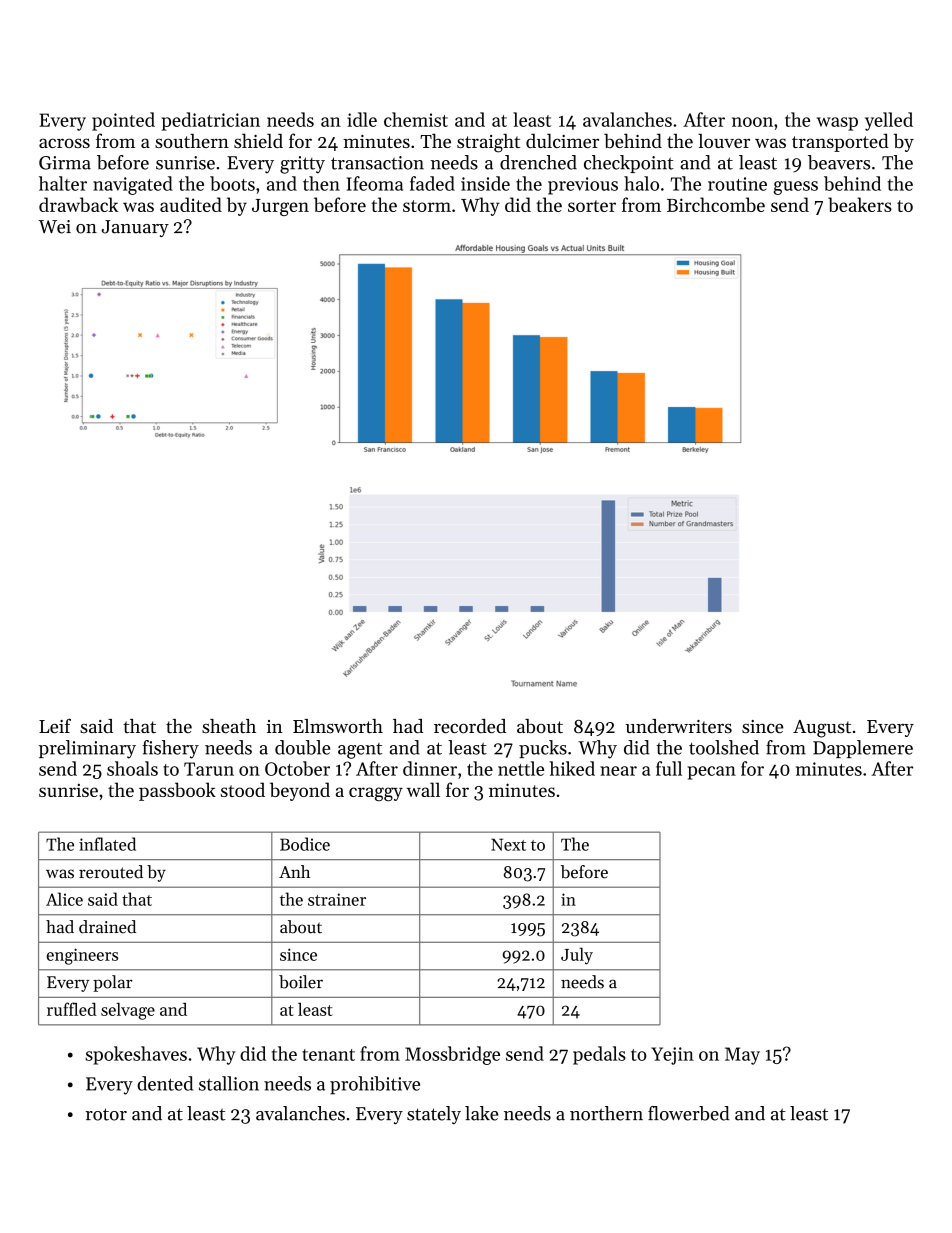 The width and height of the document is (952, 1233). I want to click on yelled, so click(889, 121).
